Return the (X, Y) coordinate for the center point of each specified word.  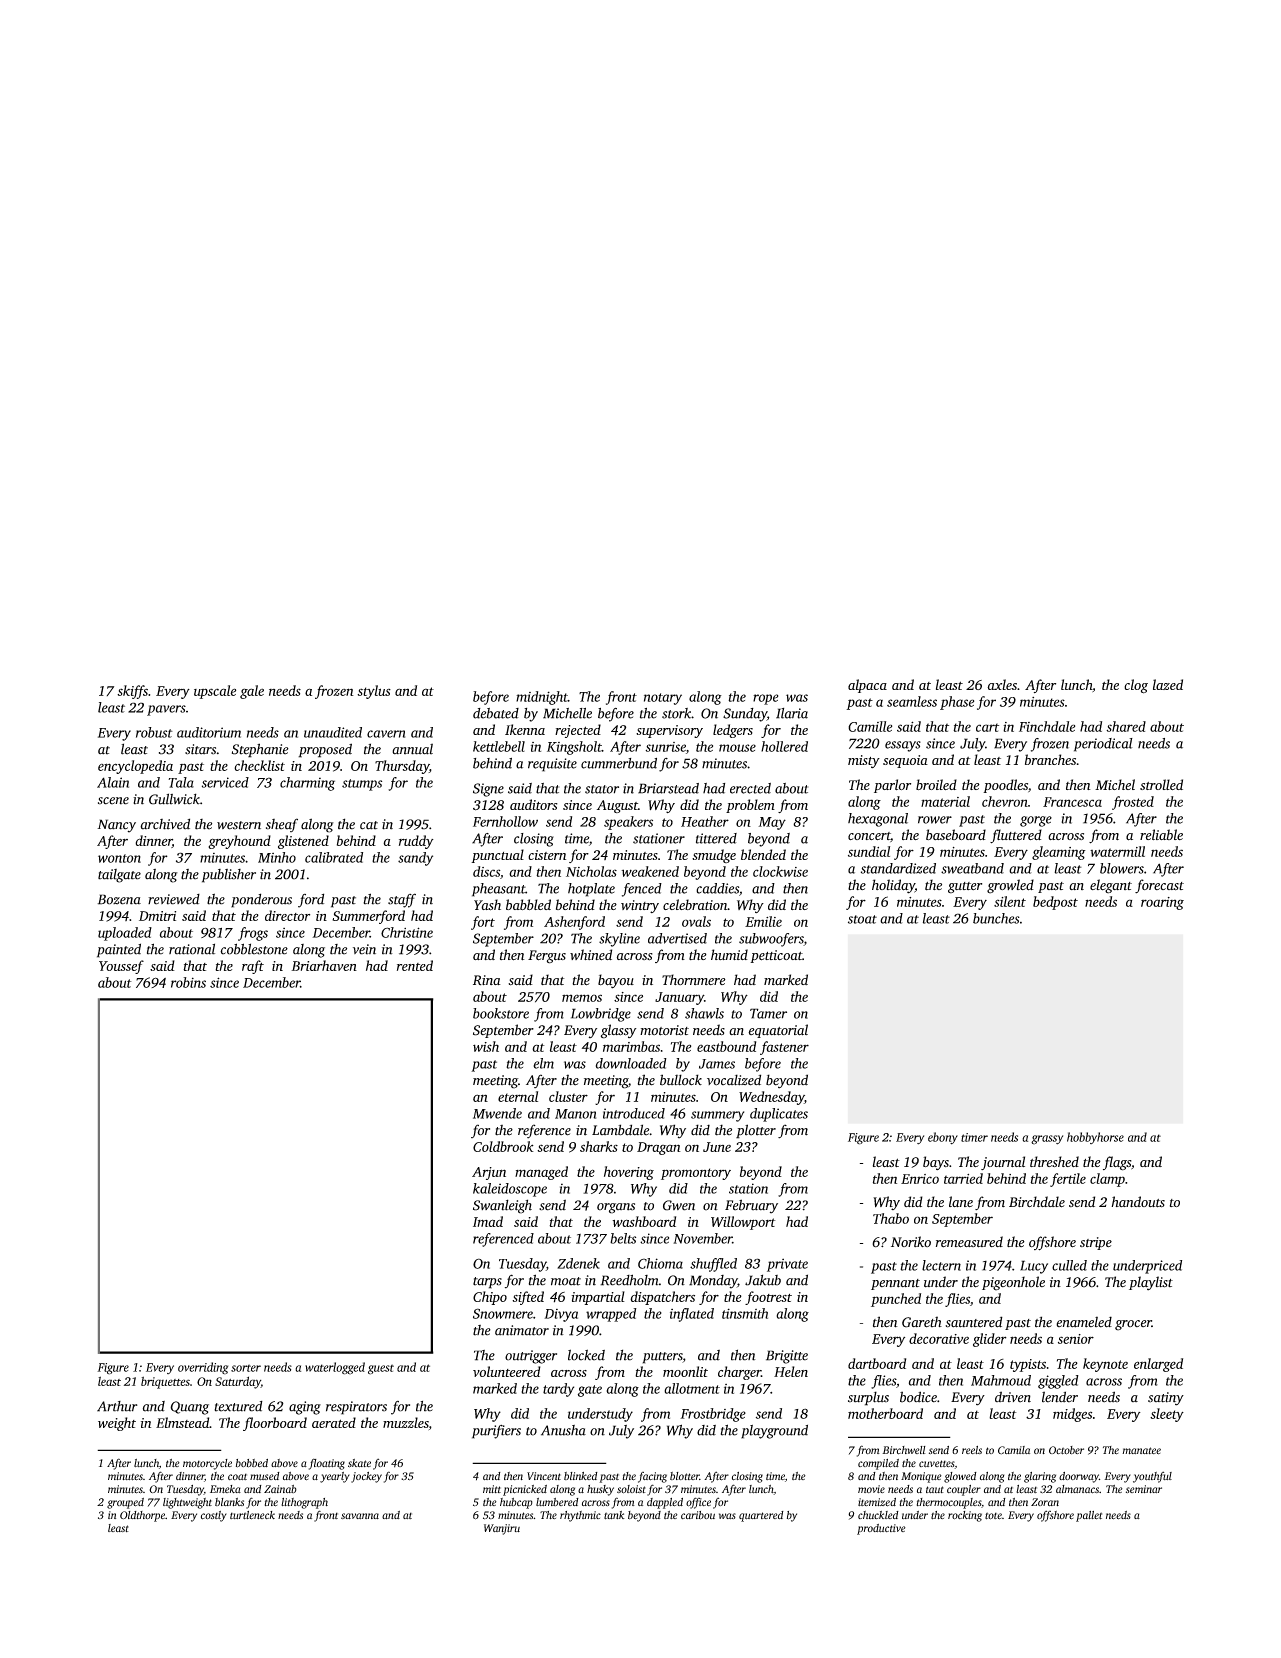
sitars (200, 749)
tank (614, 1515)
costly (214, 1516)
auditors (534, 804)
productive (881, 1529)
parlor (892, 786)
